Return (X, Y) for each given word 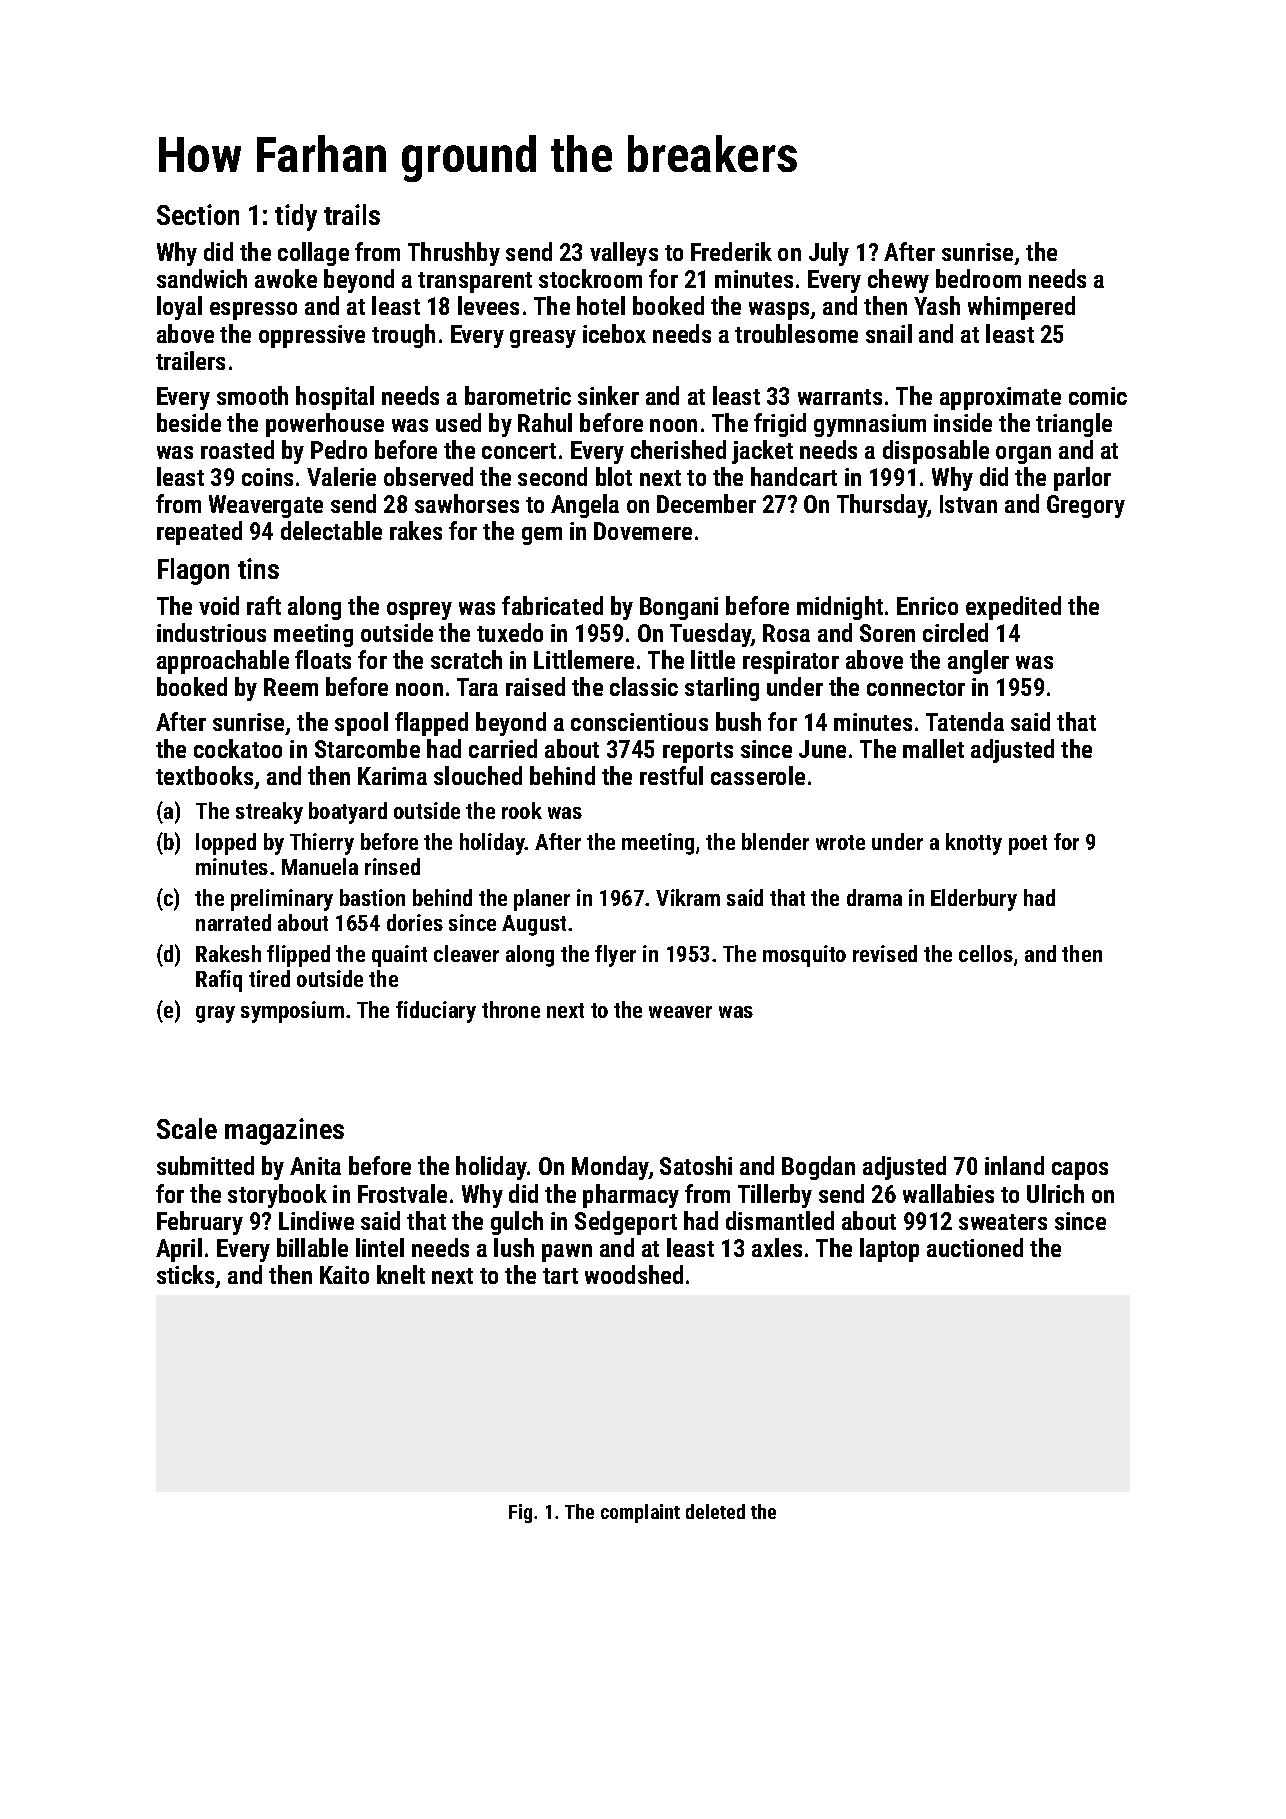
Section (198, 214)
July (829, 254)
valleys (624, 254)
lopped (226, 844)
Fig (520, 1513)
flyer (615, 956)
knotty (974, 844)
